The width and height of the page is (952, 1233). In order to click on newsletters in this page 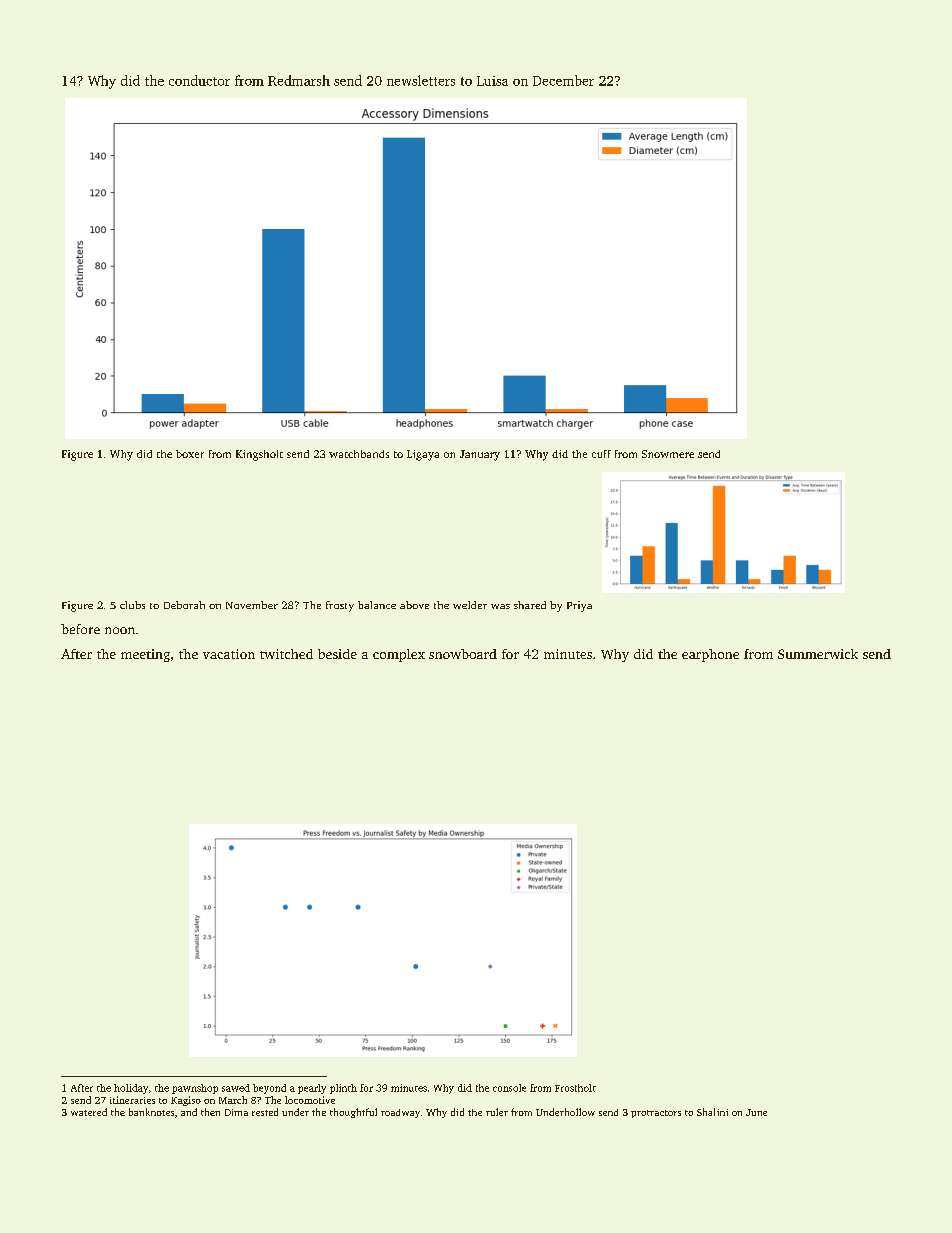, I will do `click(421, 80)`.
